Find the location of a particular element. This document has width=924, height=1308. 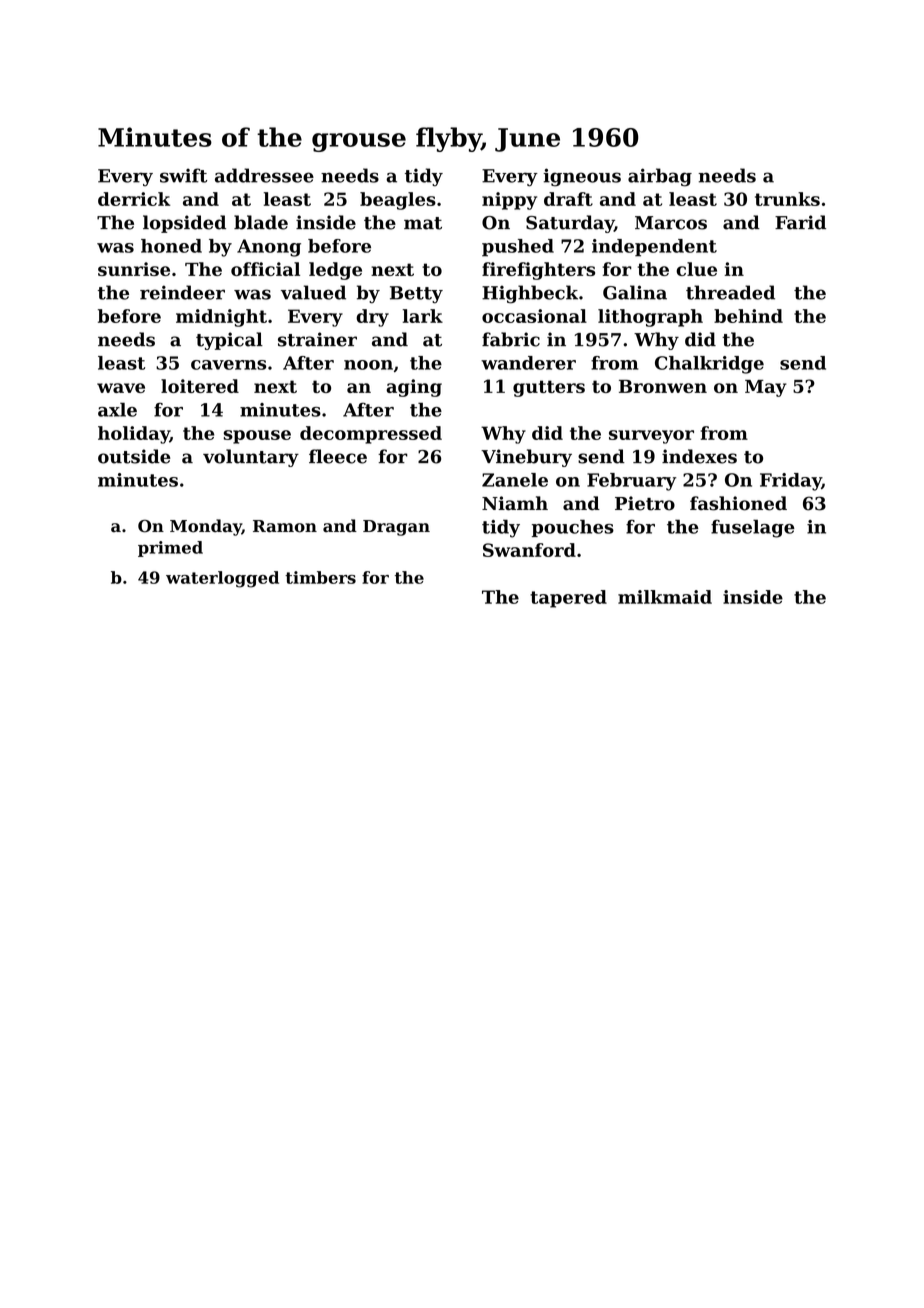

airbag is located at coordinates (660, 177).
